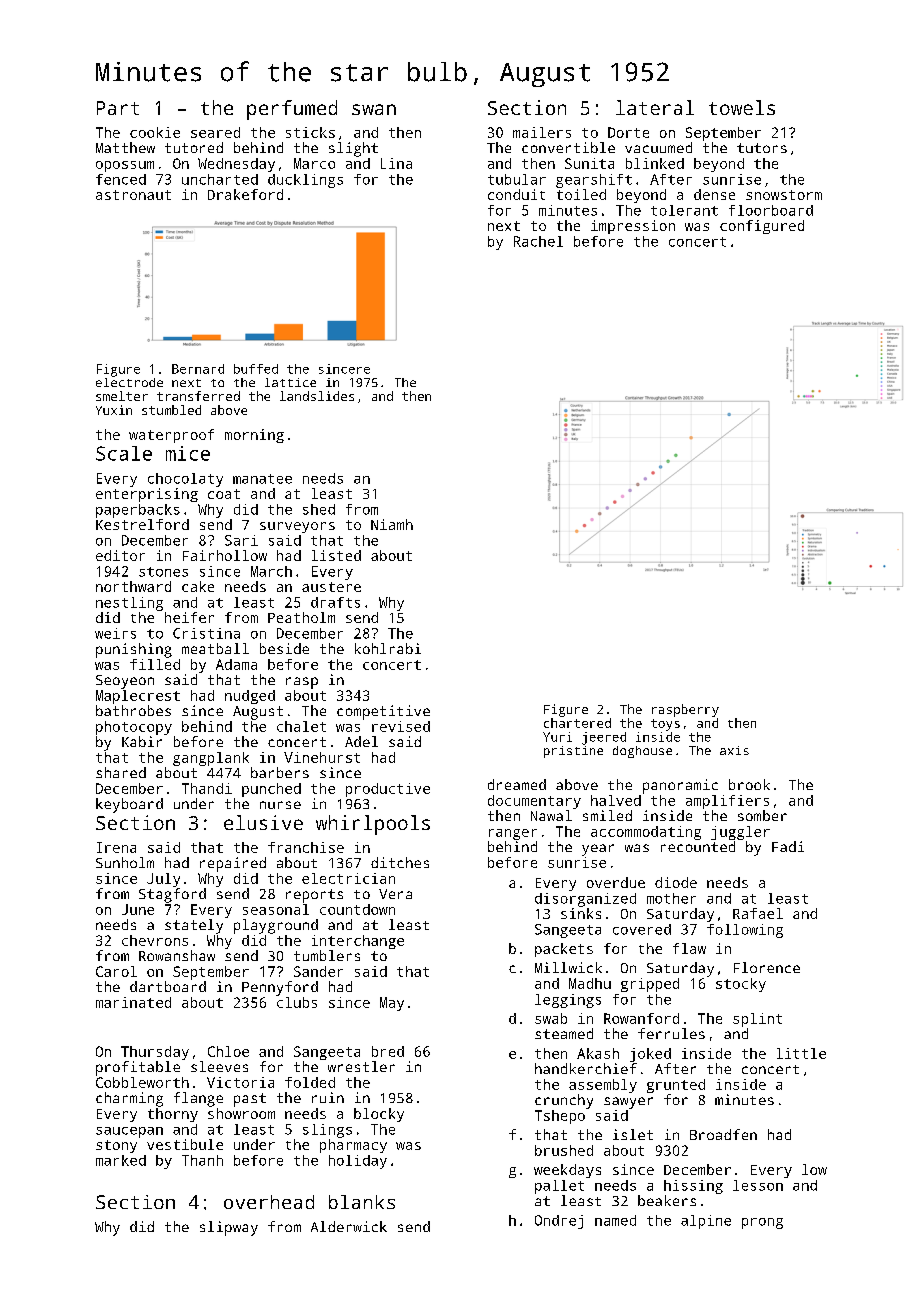 The height and width of the screenshot is (1314, 924). What do you see at coordinates (229, 1228) in the screenshot?
I see `slipway` at bounding box center [229, 1228].
